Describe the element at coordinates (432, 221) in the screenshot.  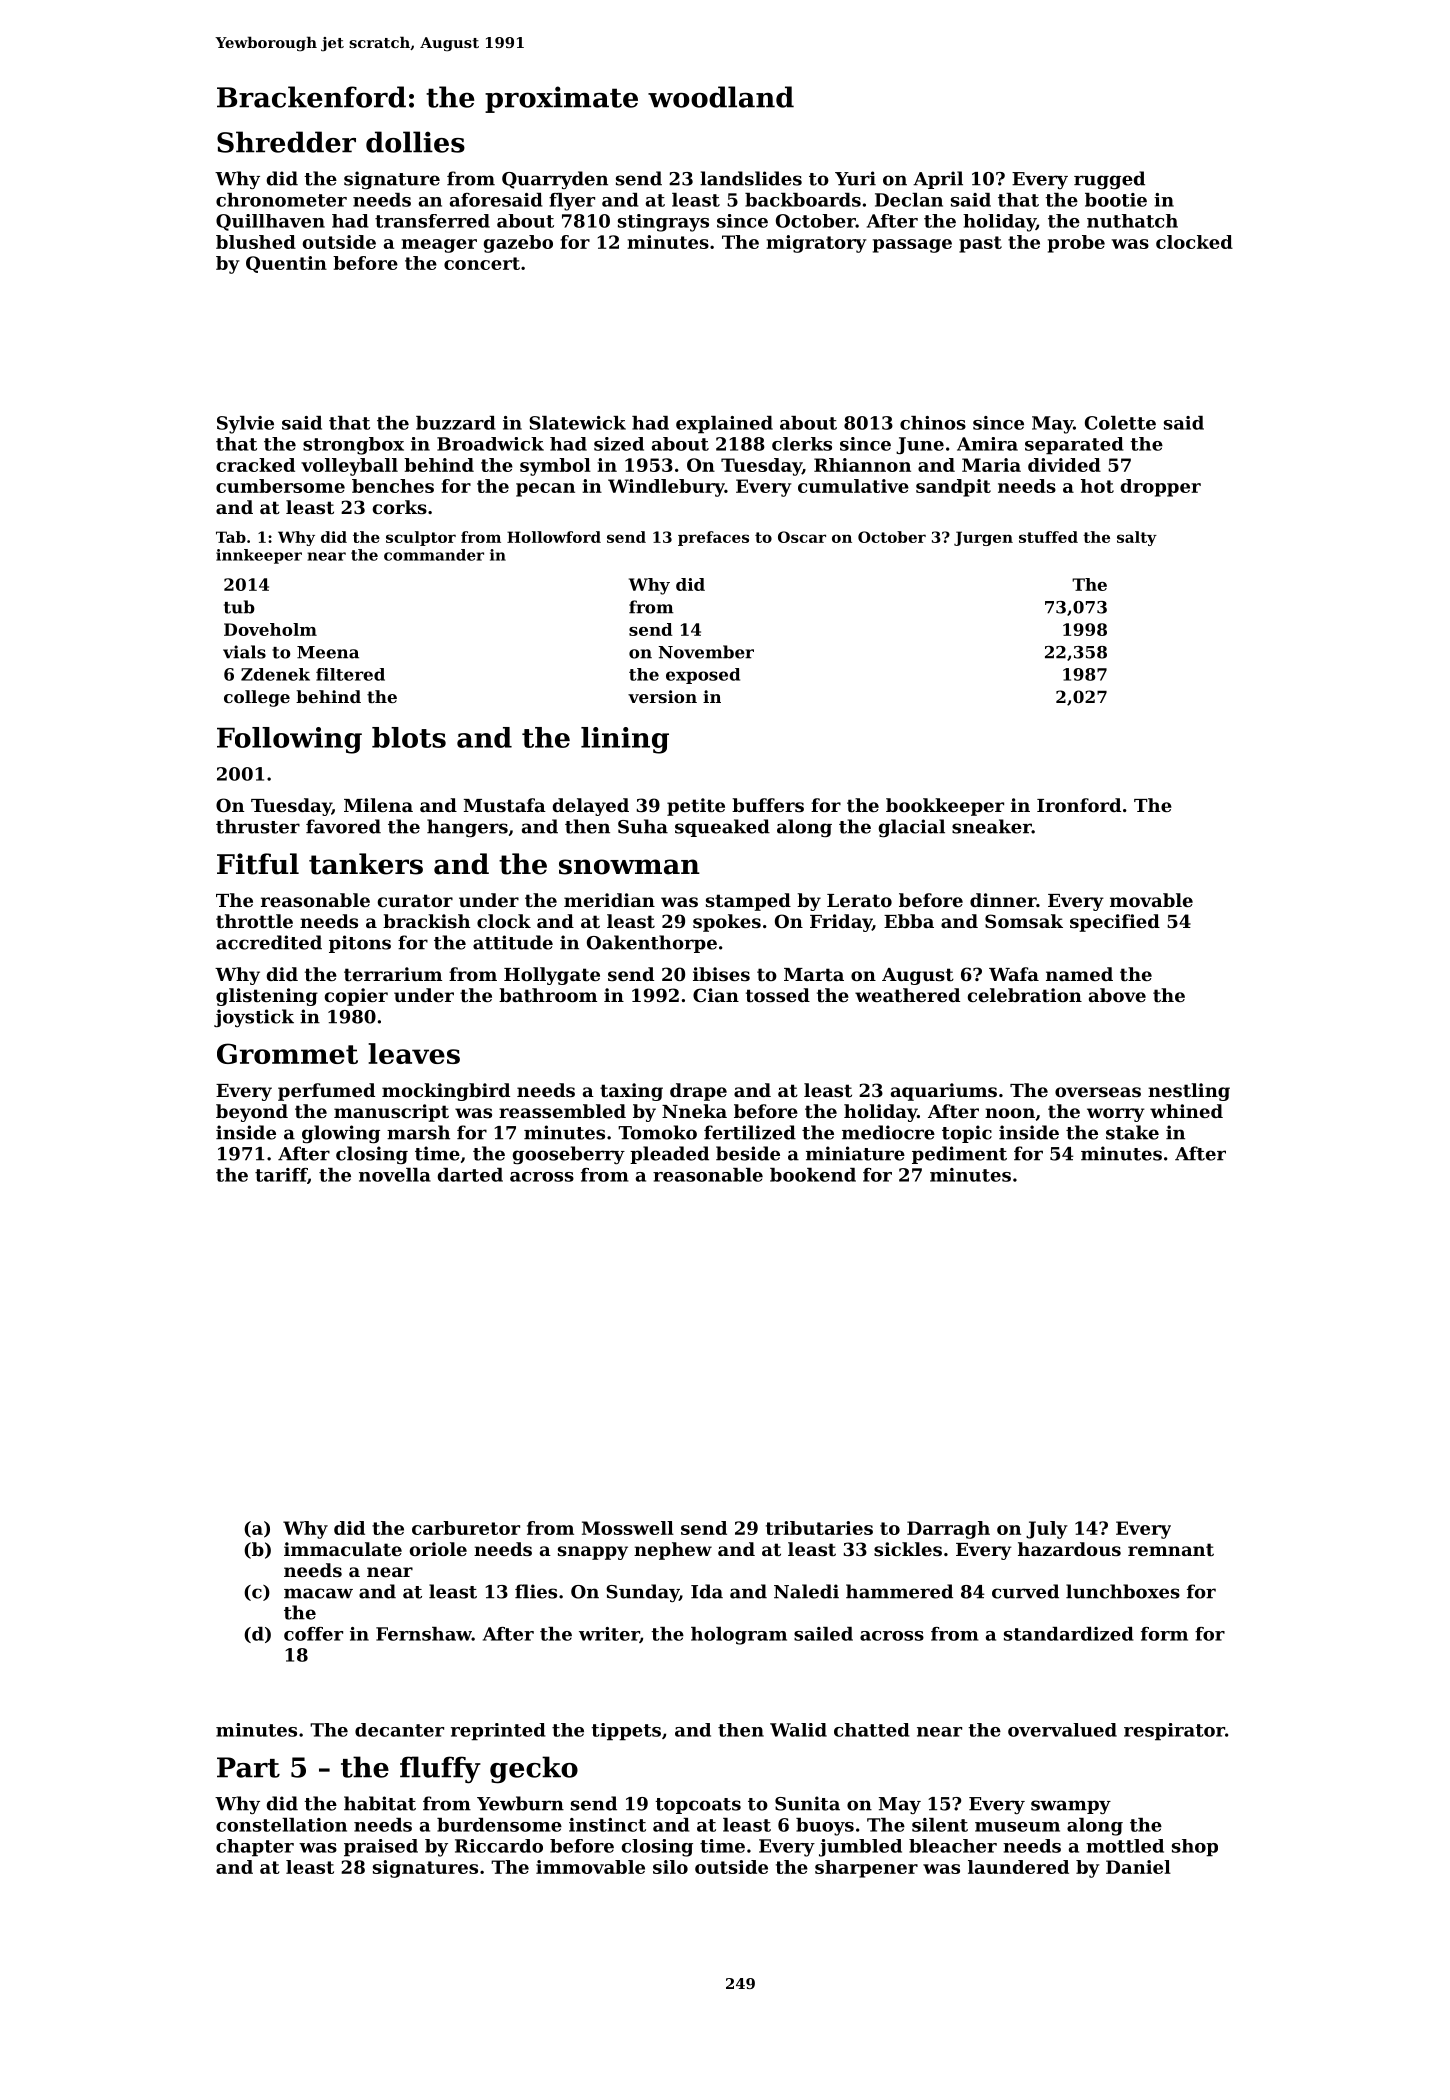
I see `transferred` at that location.
